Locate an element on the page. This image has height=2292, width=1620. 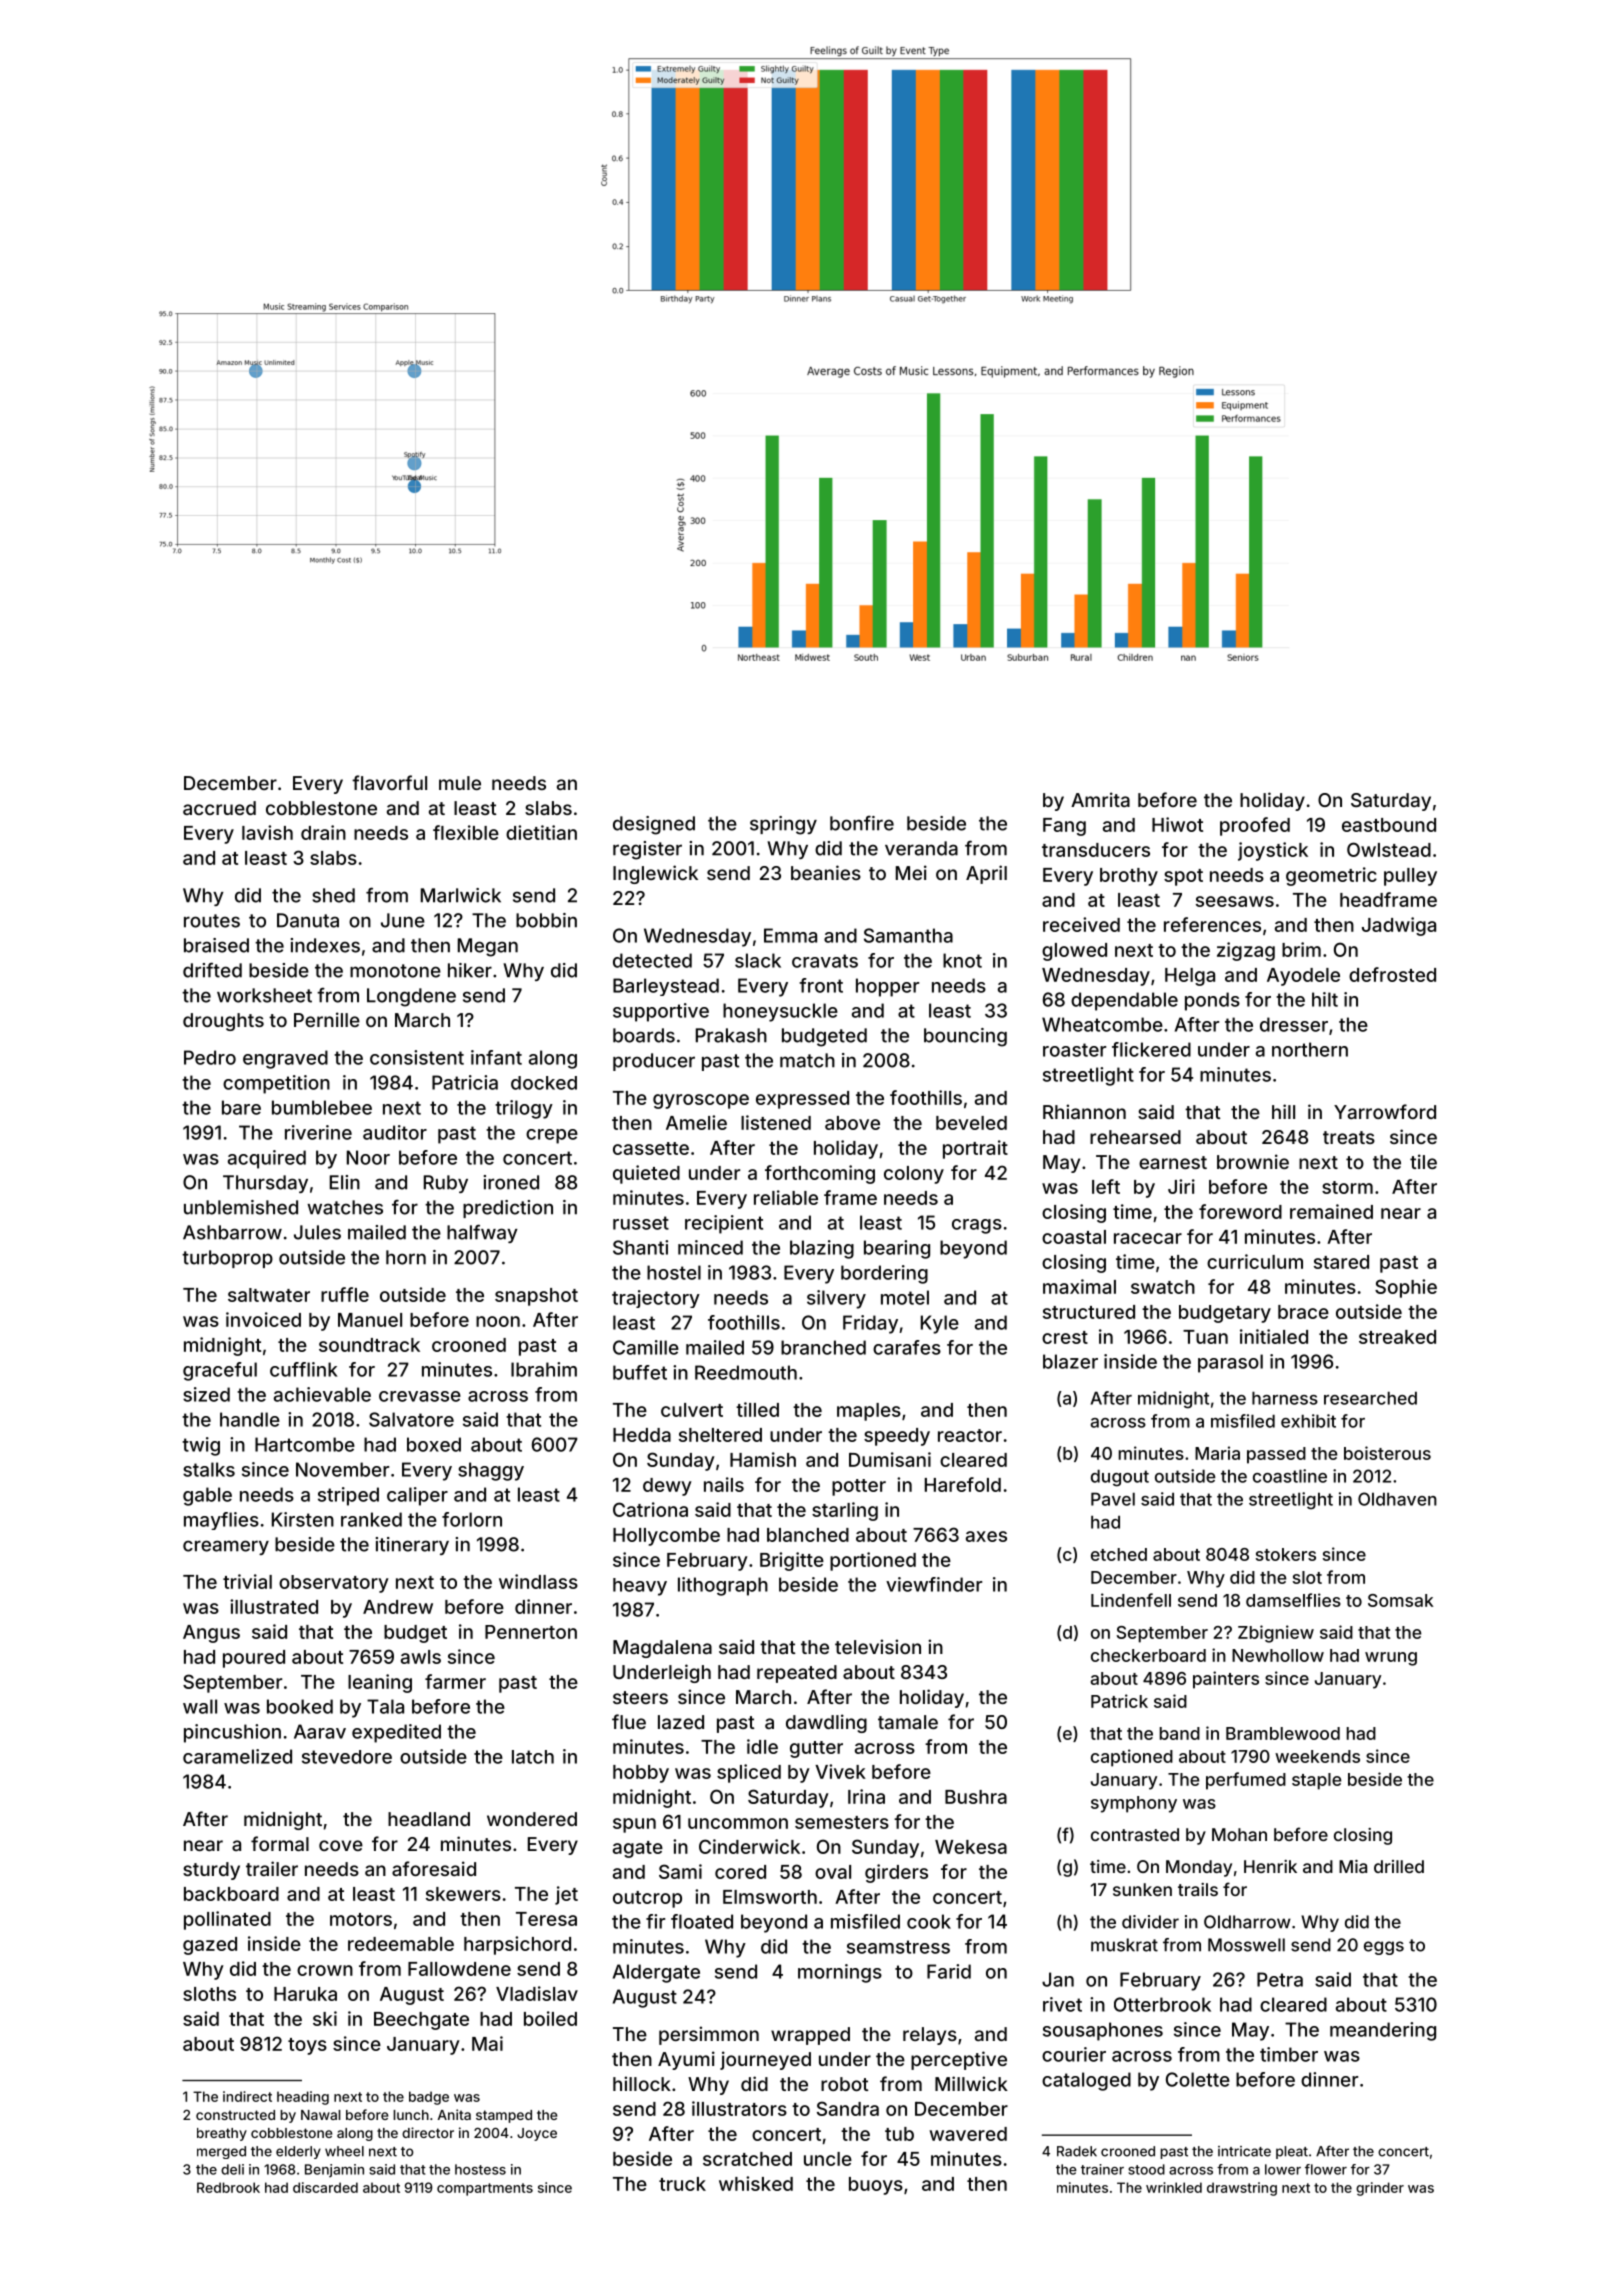
bumblebee is located at coordinates (322, 1107).
